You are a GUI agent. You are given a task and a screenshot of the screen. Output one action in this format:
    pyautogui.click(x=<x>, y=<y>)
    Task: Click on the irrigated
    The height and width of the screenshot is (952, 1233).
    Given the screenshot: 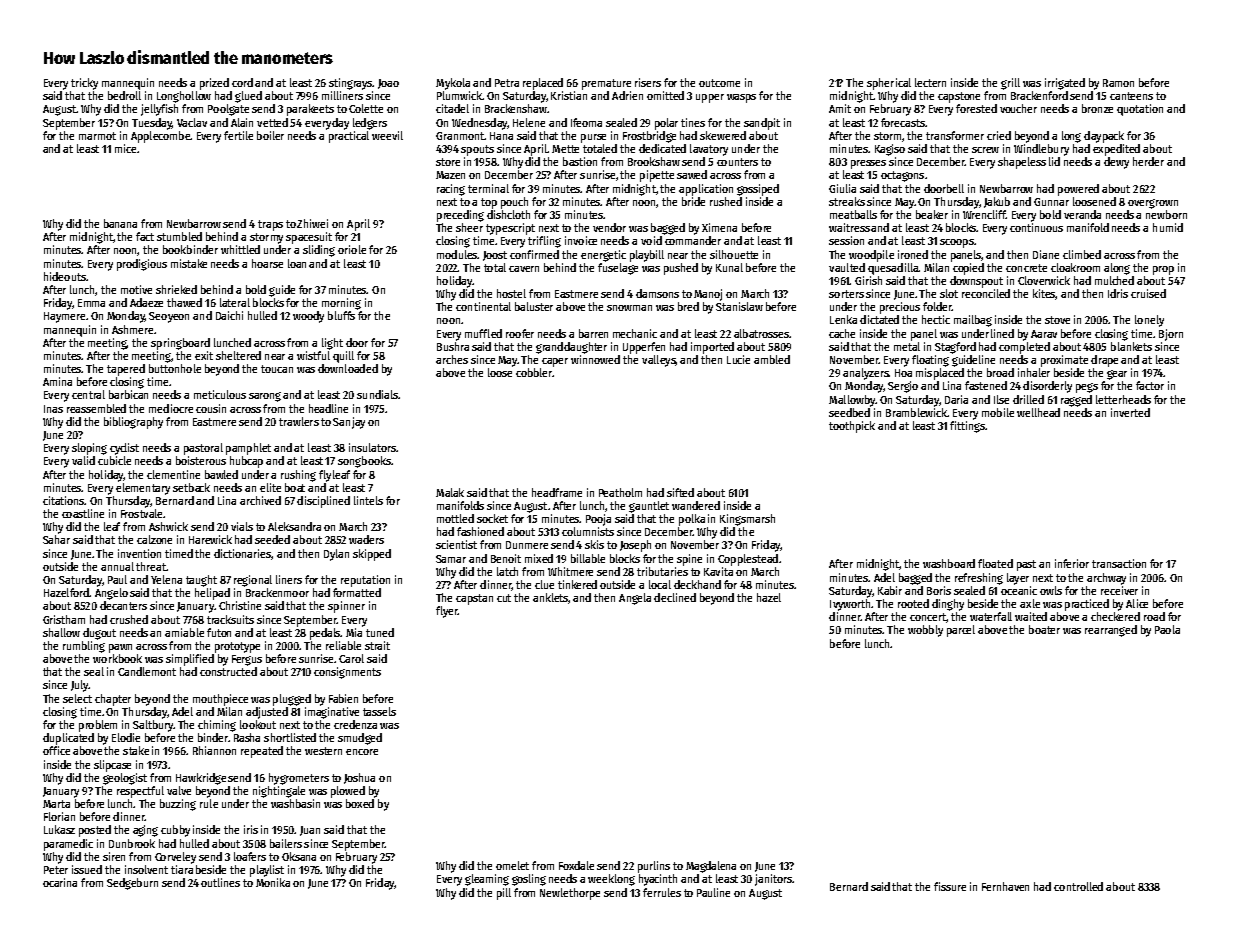 What is the action you would take?
    pyautogui.click(x=1065, y=84)
